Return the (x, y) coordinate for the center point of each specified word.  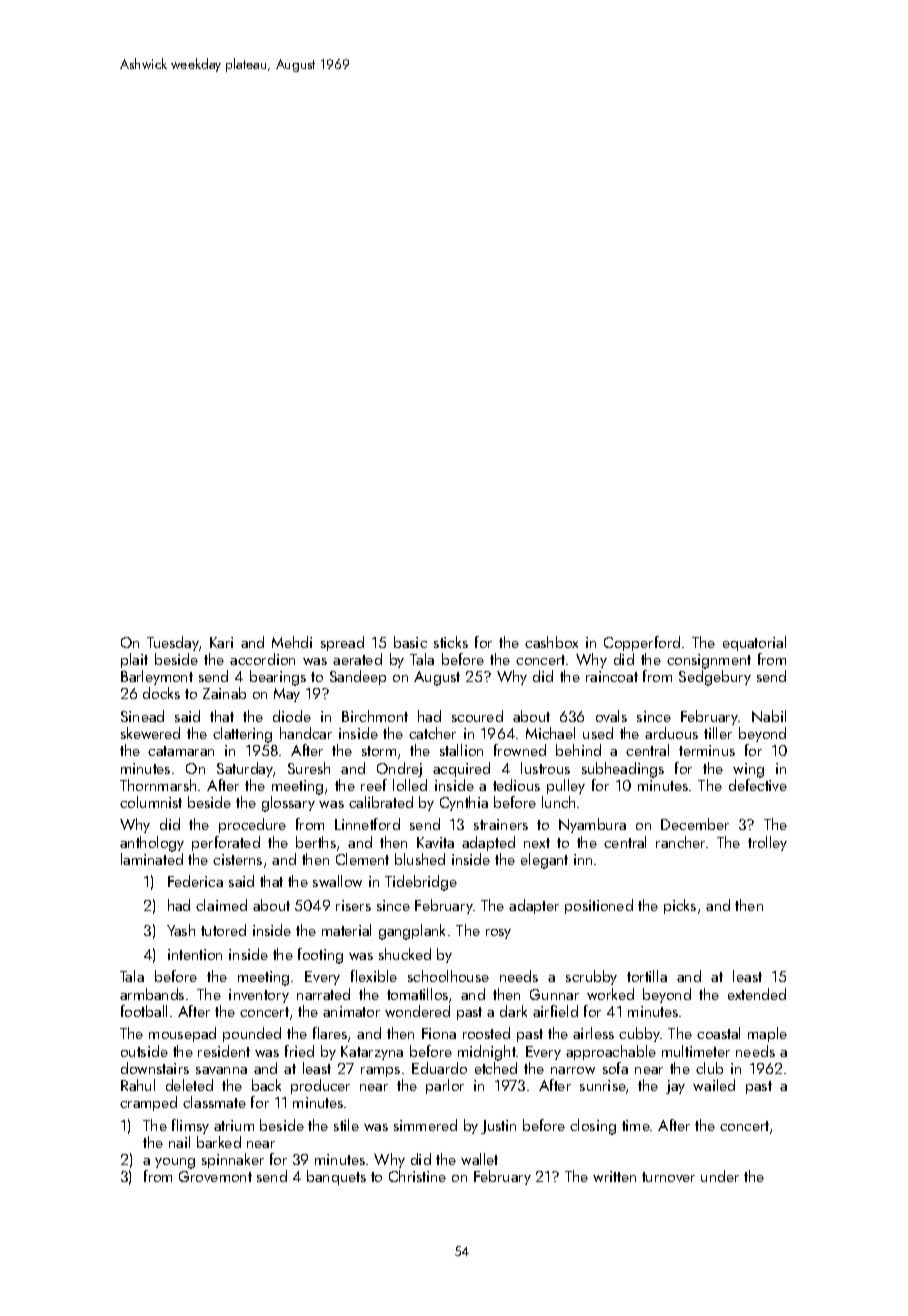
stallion (461, 750)
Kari (221, 642)
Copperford (642, 643)
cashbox (551, 642)
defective (758, 785)
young (175, 1163)
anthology (152, 844)
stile (346, 1125)
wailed (714, 1085)
